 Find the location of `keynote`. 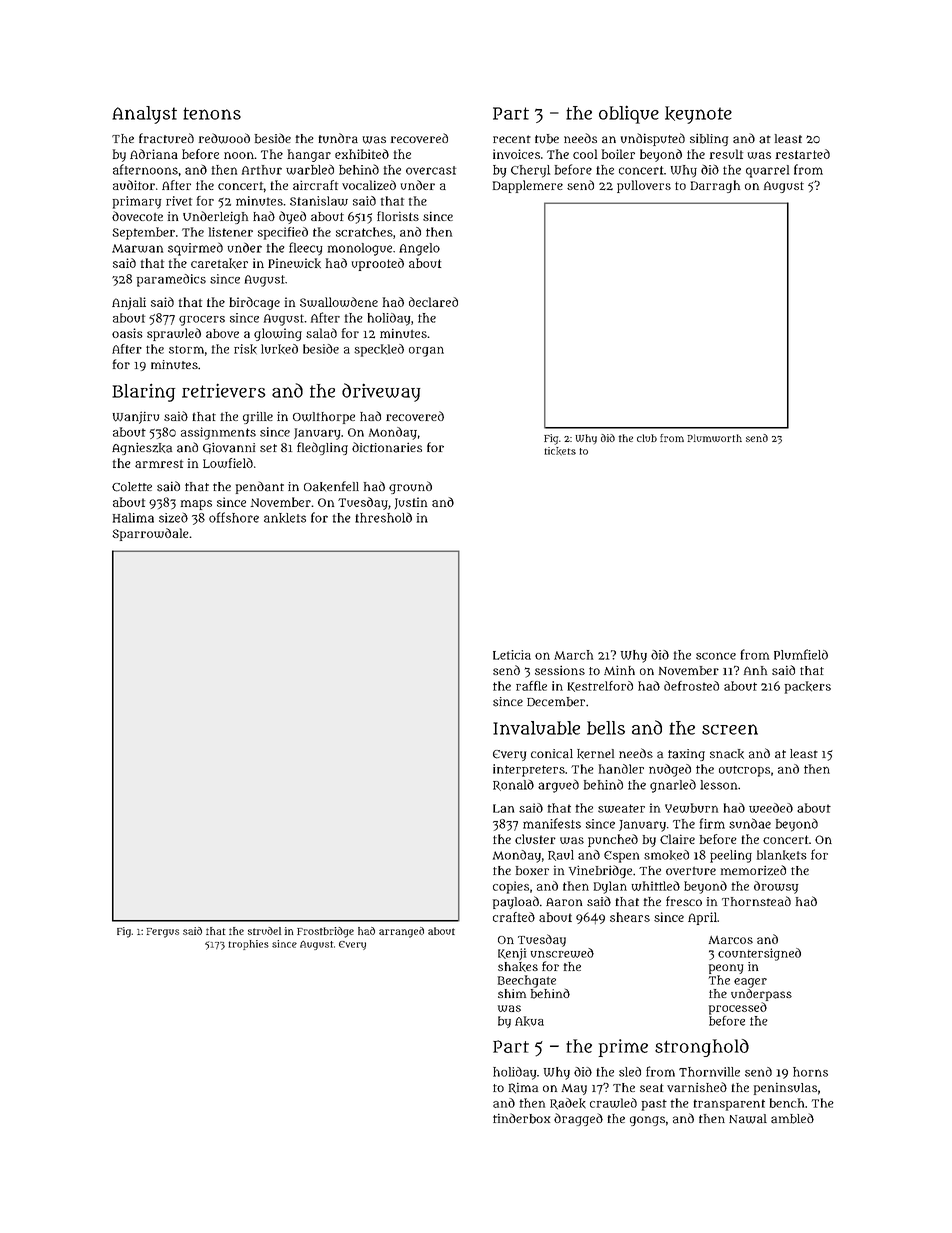

keynote is located at coordinates (698, 115).
